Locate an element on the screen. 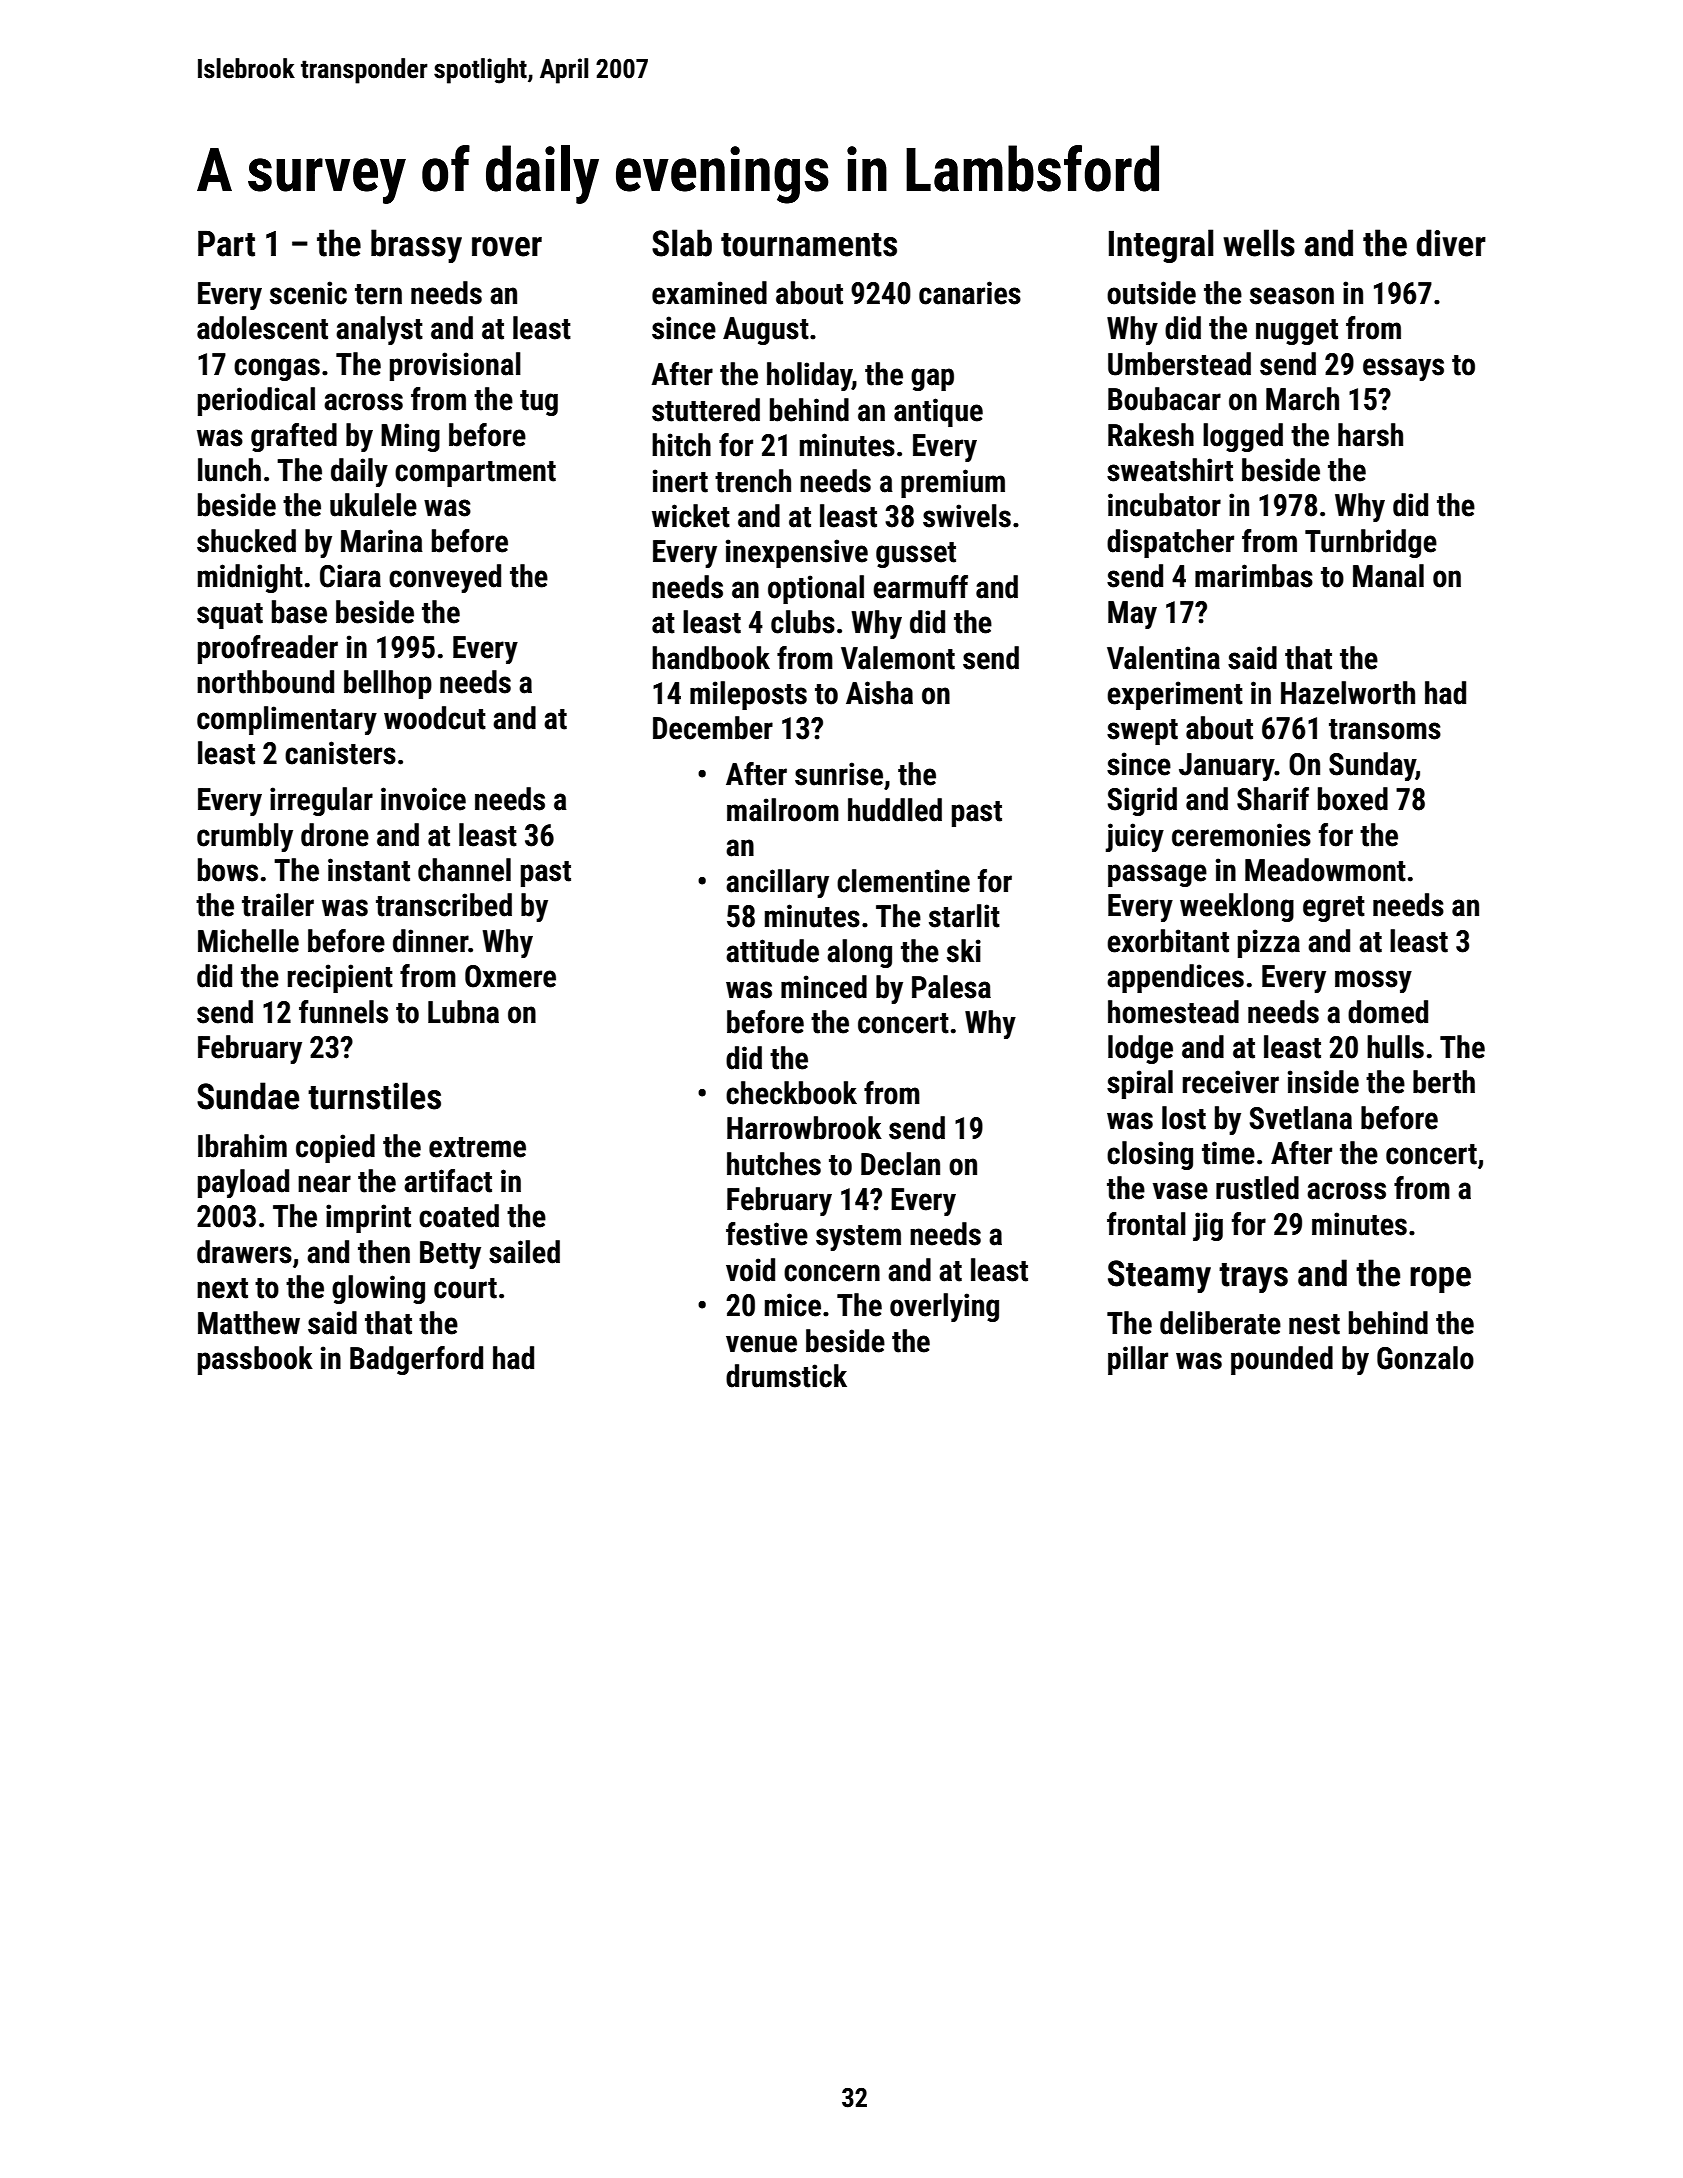 This screenshot has height=2178, width=1683. mileposts is located at coordinates (748, 695).
